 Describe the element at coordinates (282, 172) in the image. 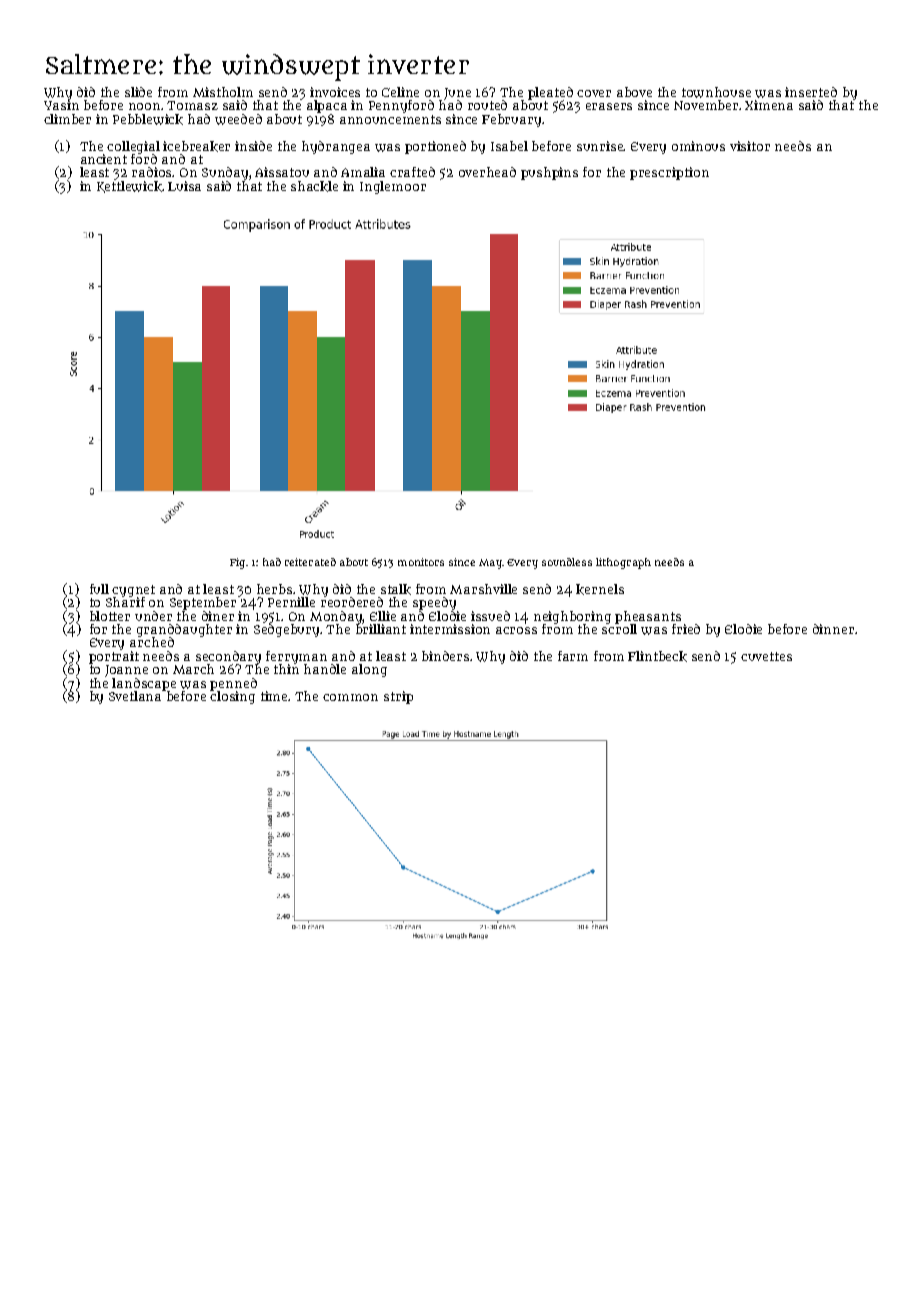

I see `Aissatou` at that location.
